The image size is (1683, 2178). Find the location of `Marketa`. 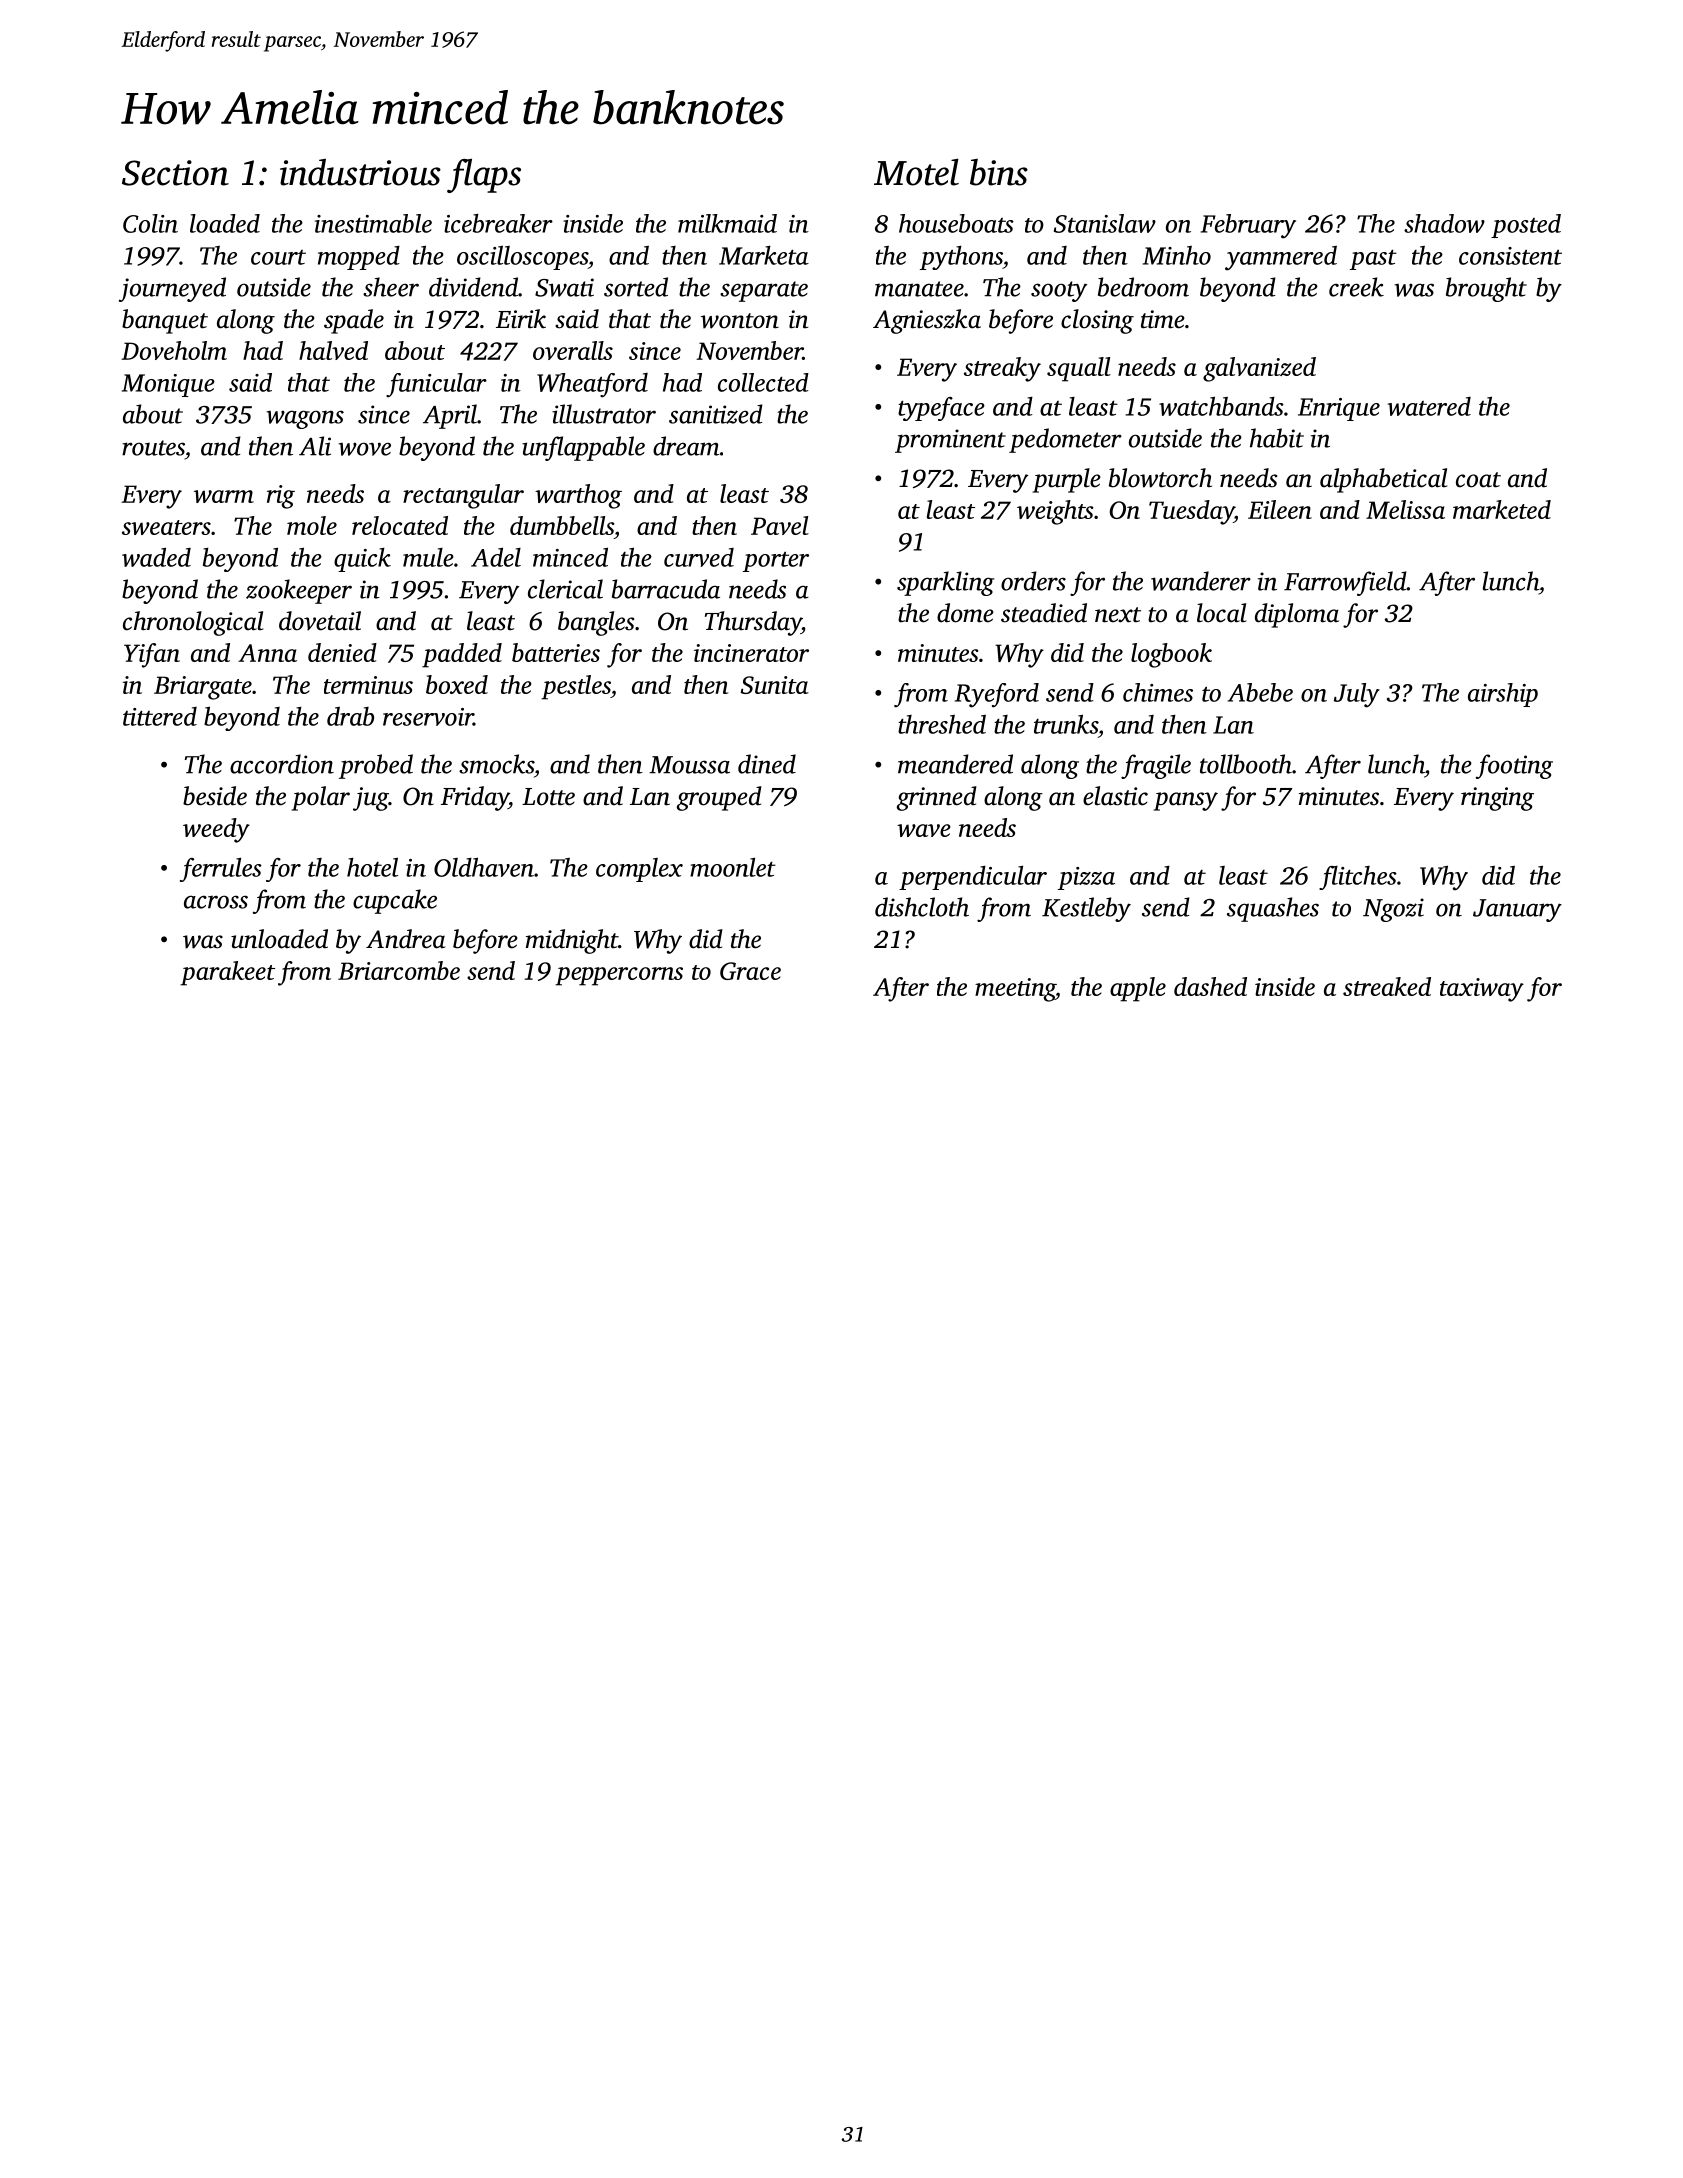

Marketa is located at coordinates (764, 255).
